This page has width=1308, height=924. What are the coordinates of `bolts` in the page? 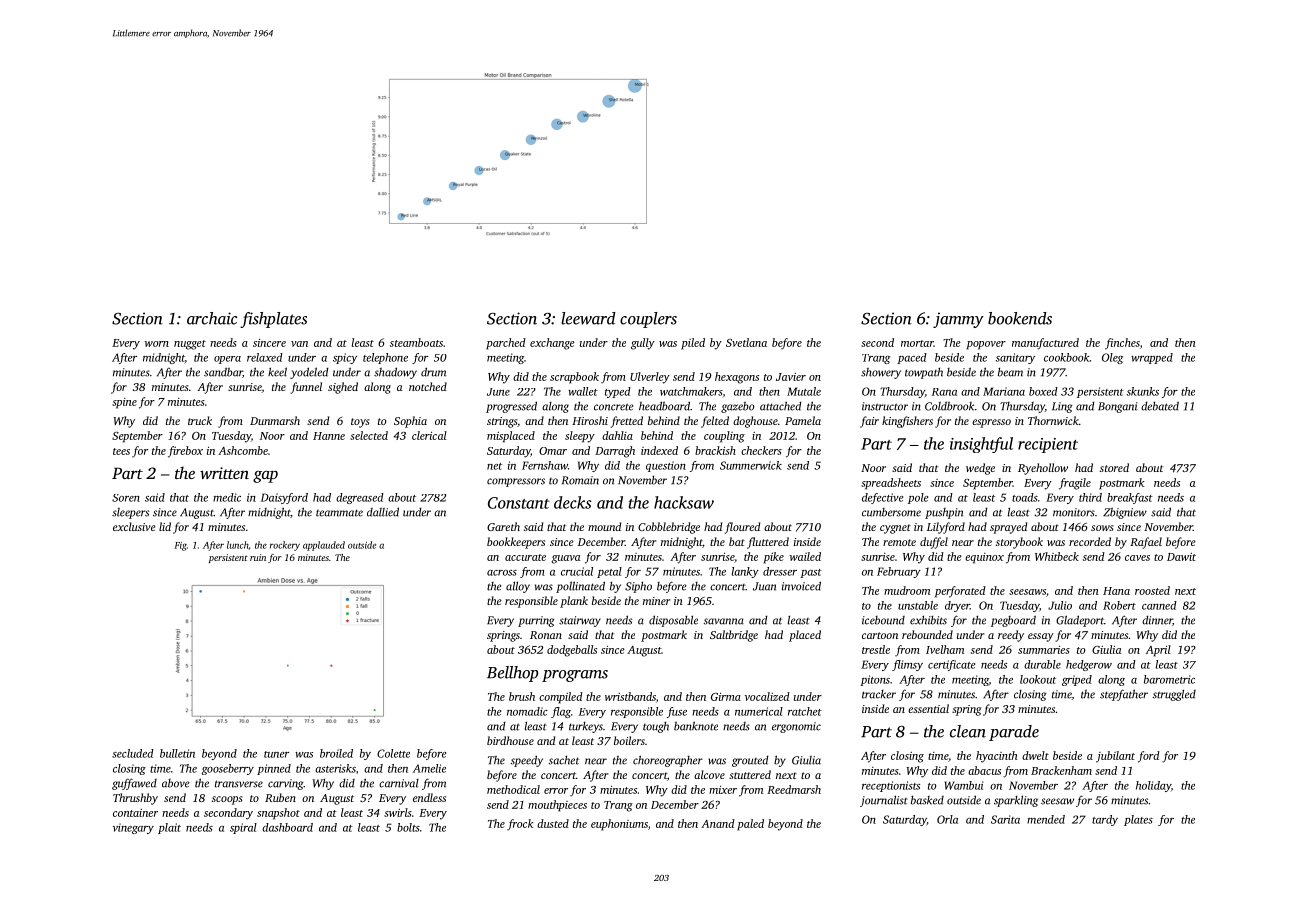 It's located at (408, 827).
